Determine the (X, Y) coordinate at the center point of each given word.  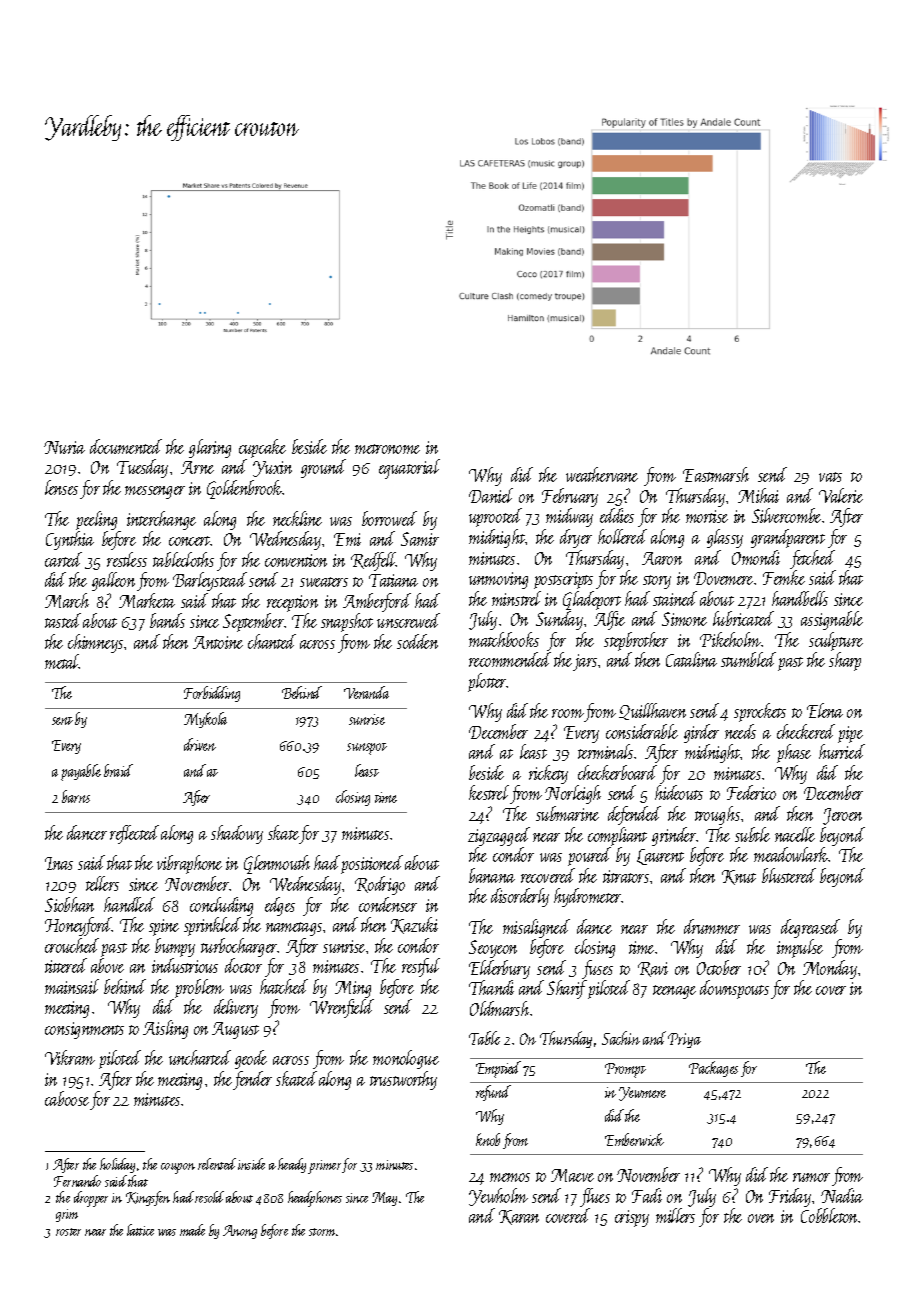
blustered (789, 875)
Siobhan (69, 904)
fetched (812, 559)
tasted (63, 620)
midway (569, 517)
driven (200, 744)
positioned (372, 864)
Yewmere (642, 1094)
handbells (800, 598)
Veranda (366, 692)
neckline (297, 518)
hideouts (679, 792)
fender (252, 1080)
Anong (240, 1232)
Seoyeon (493, 949)
